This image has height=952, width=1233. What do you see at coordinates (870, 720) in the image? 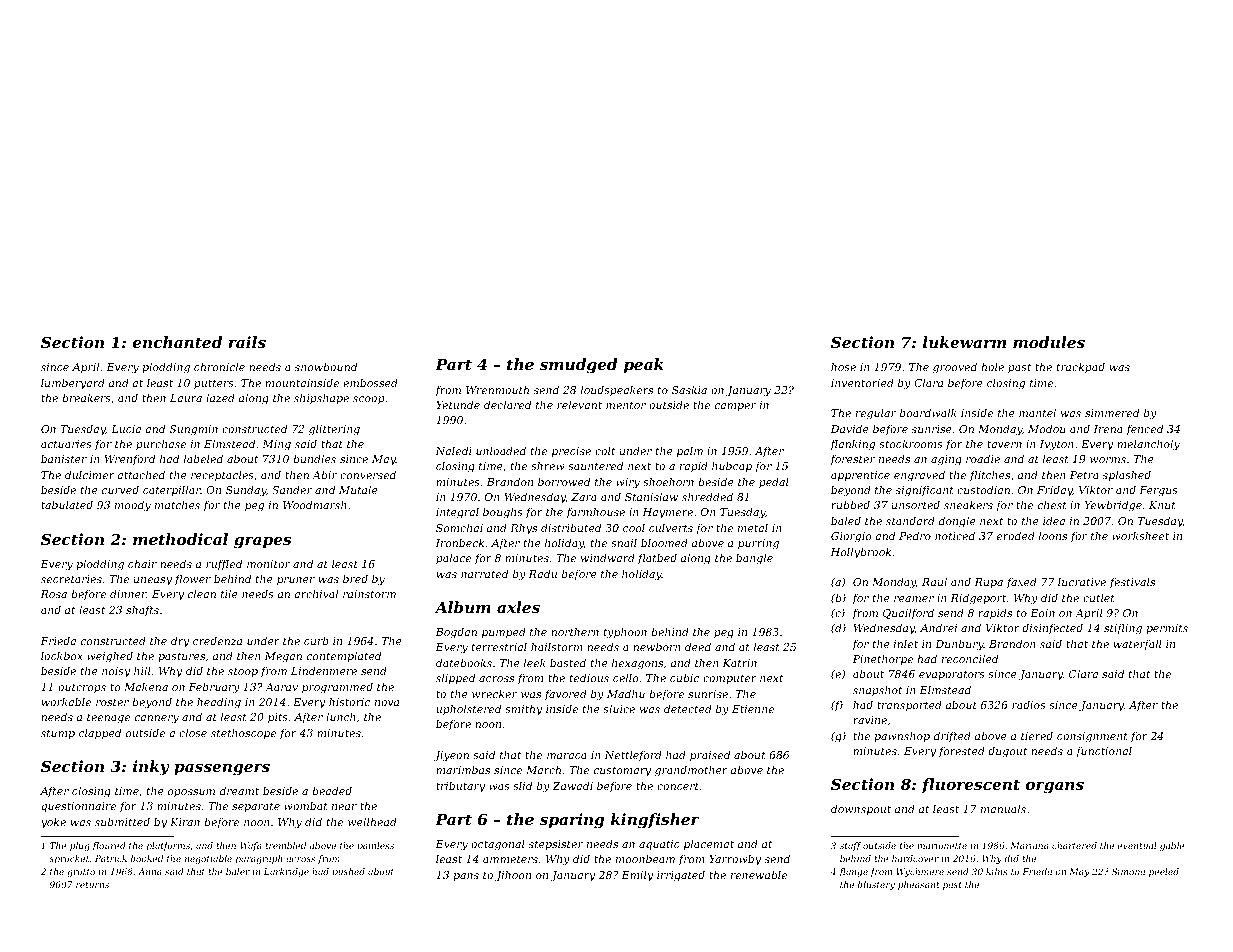
I see `ravine` at bounding box center [870, 720].
